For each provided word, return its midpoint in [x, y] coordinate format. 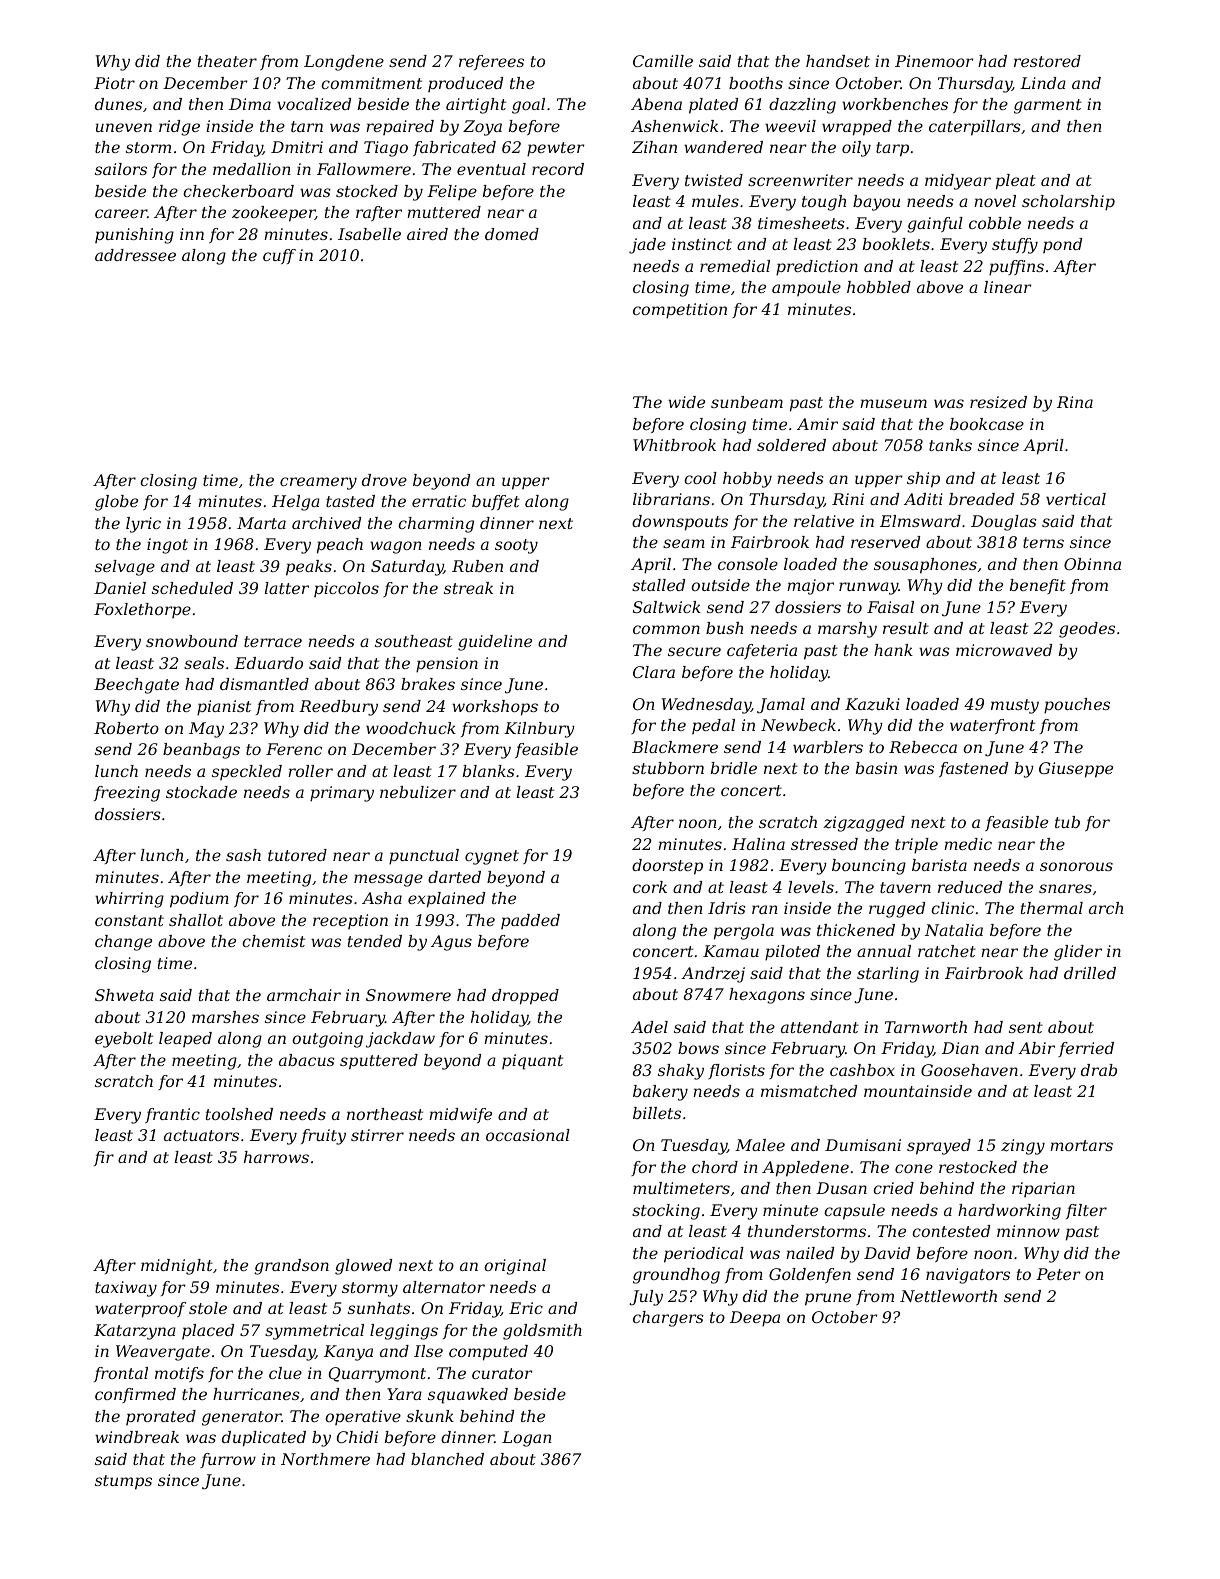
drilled [1090, 973]
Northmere [325, 1459]
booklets [896, 244]
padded [530, 921]
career [121, 213]
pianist [224, 708]
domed [512, 234]
